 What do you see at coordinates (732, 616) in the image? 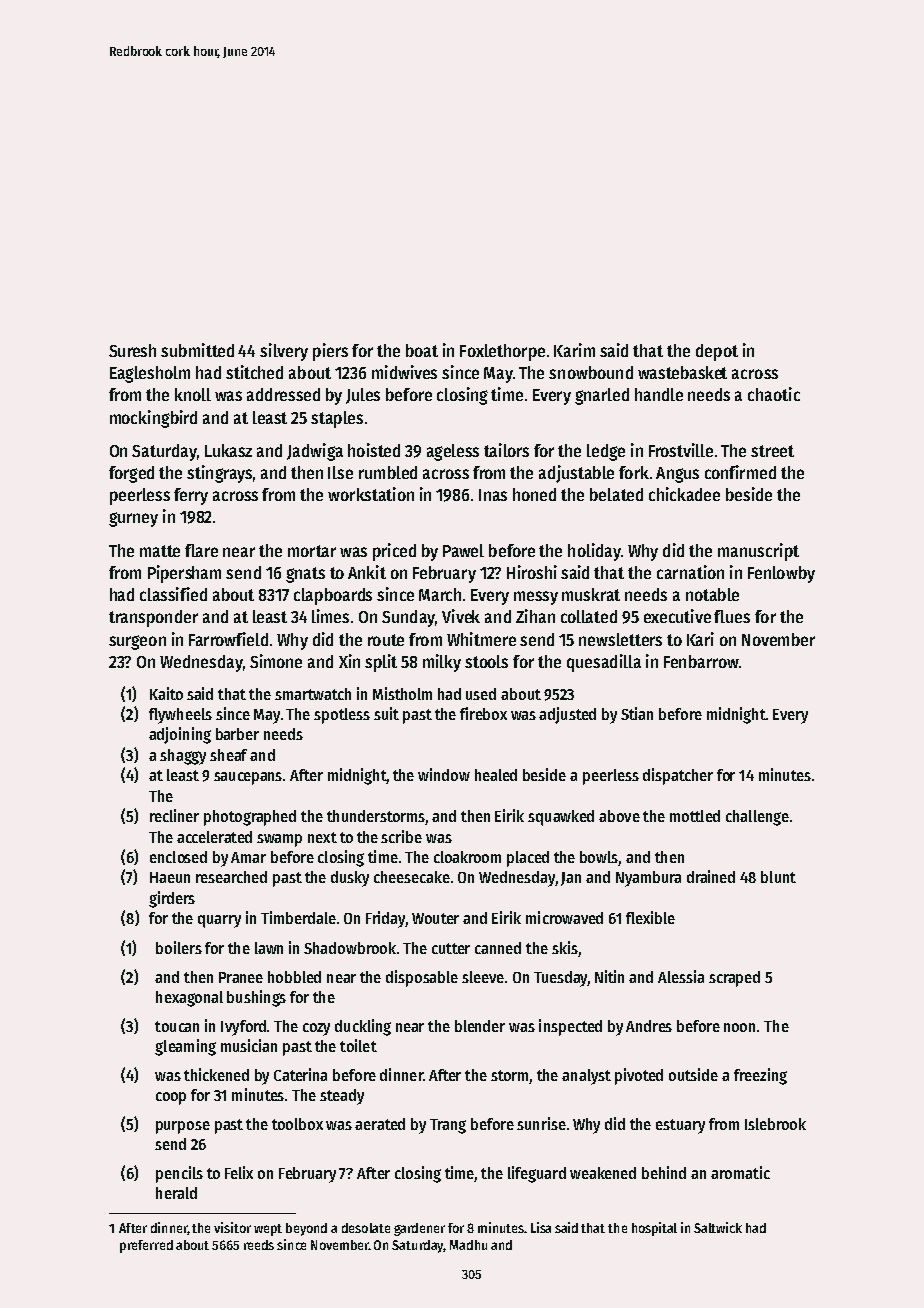
I see `flues` at bounding box center [732, 616].
